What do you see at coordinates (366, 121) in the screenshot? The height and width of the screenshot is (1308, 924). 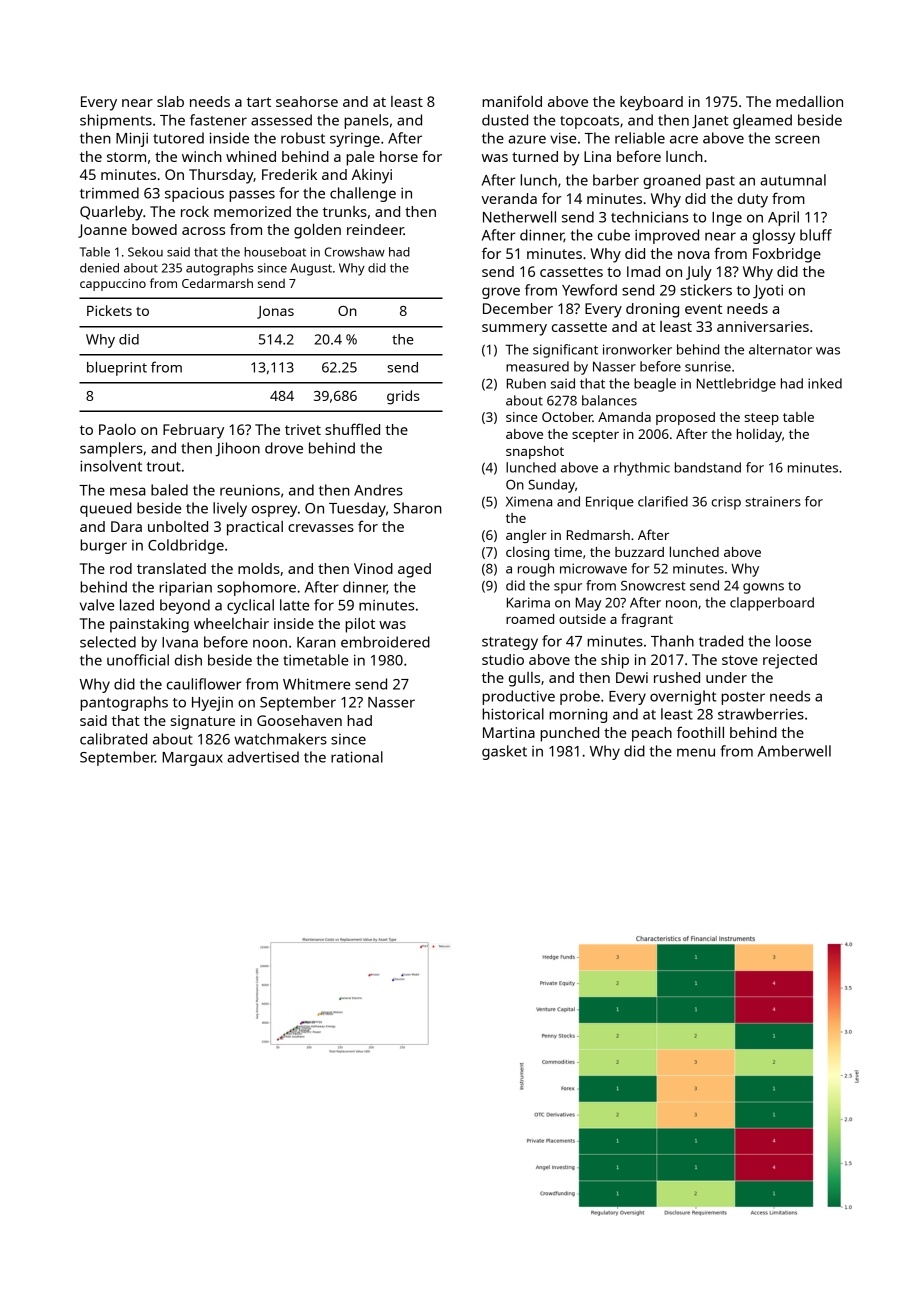 I see `panels` at bounding box center [366, 121].
